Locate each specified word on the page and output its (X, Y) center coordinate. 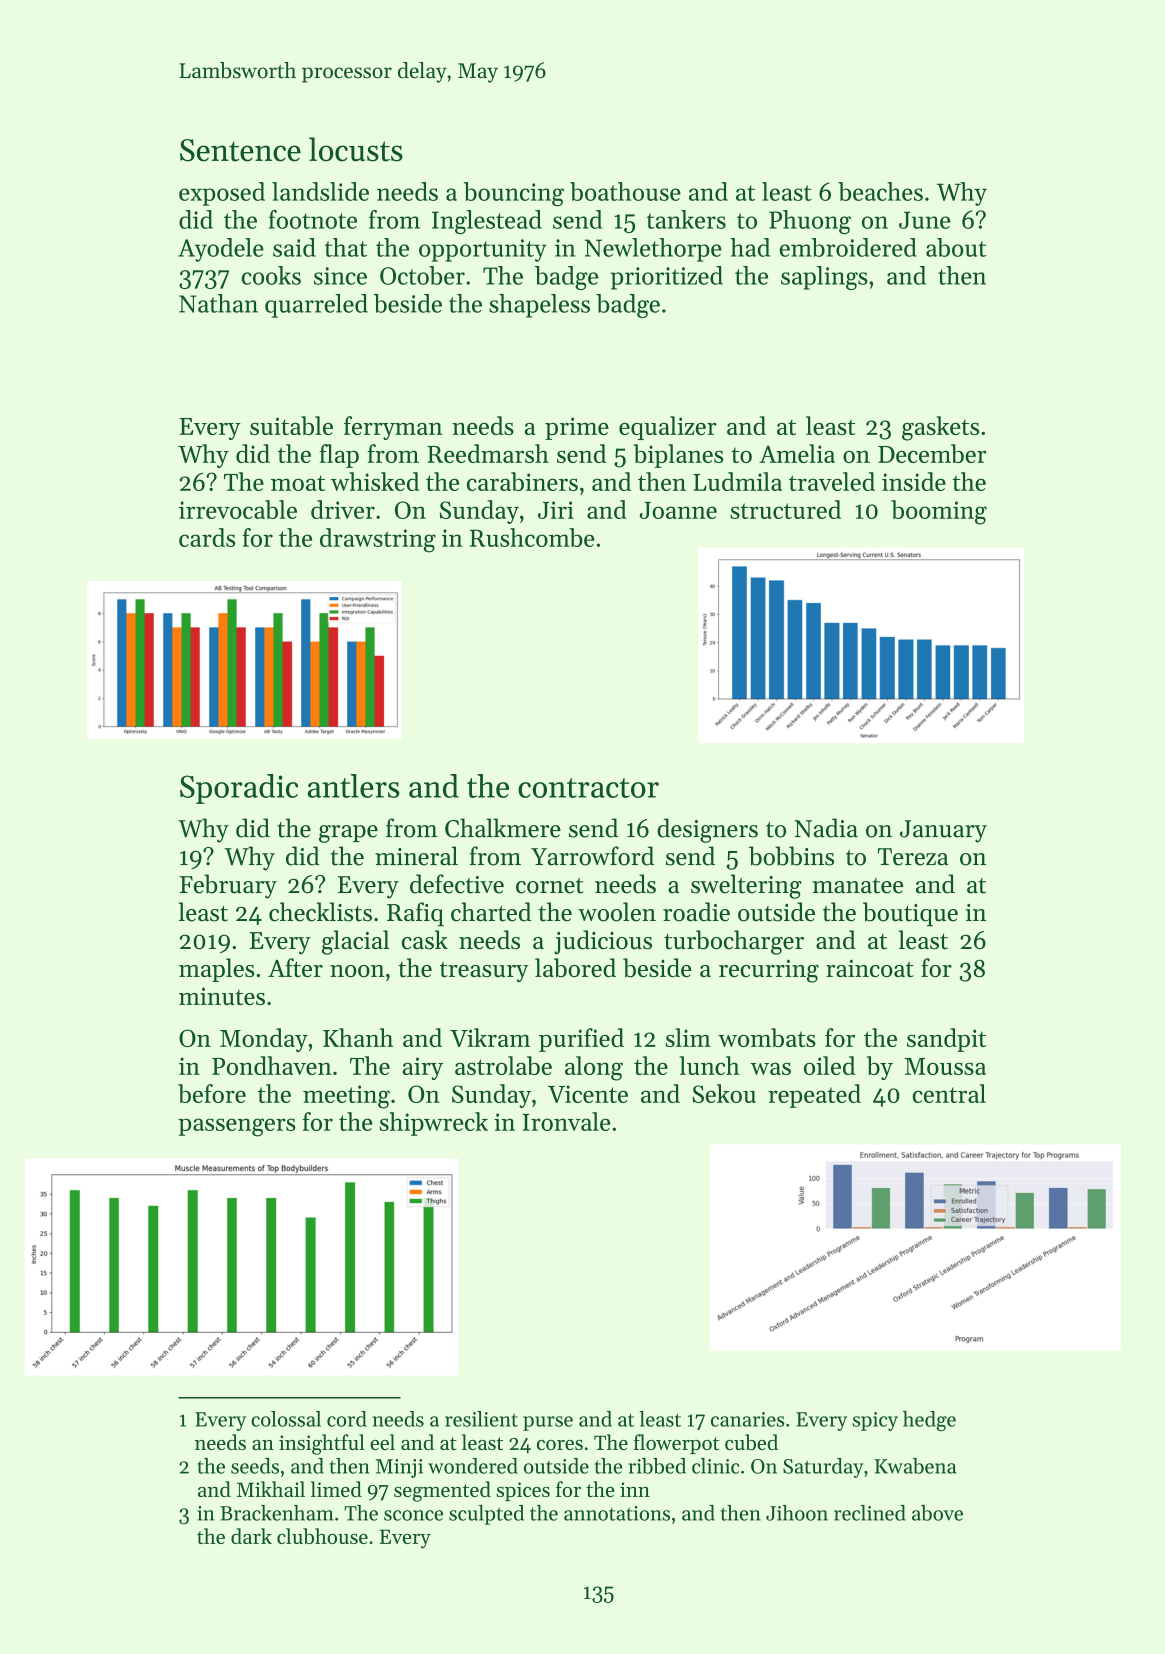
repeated (814, 1096)
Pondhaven (272, 1065)
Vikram (490, 1037)
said (294, 247)
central (949, 1093)
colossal (286, 1419)
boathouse (625, 191)
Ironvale (566, 1121)
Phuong (810, 222)
